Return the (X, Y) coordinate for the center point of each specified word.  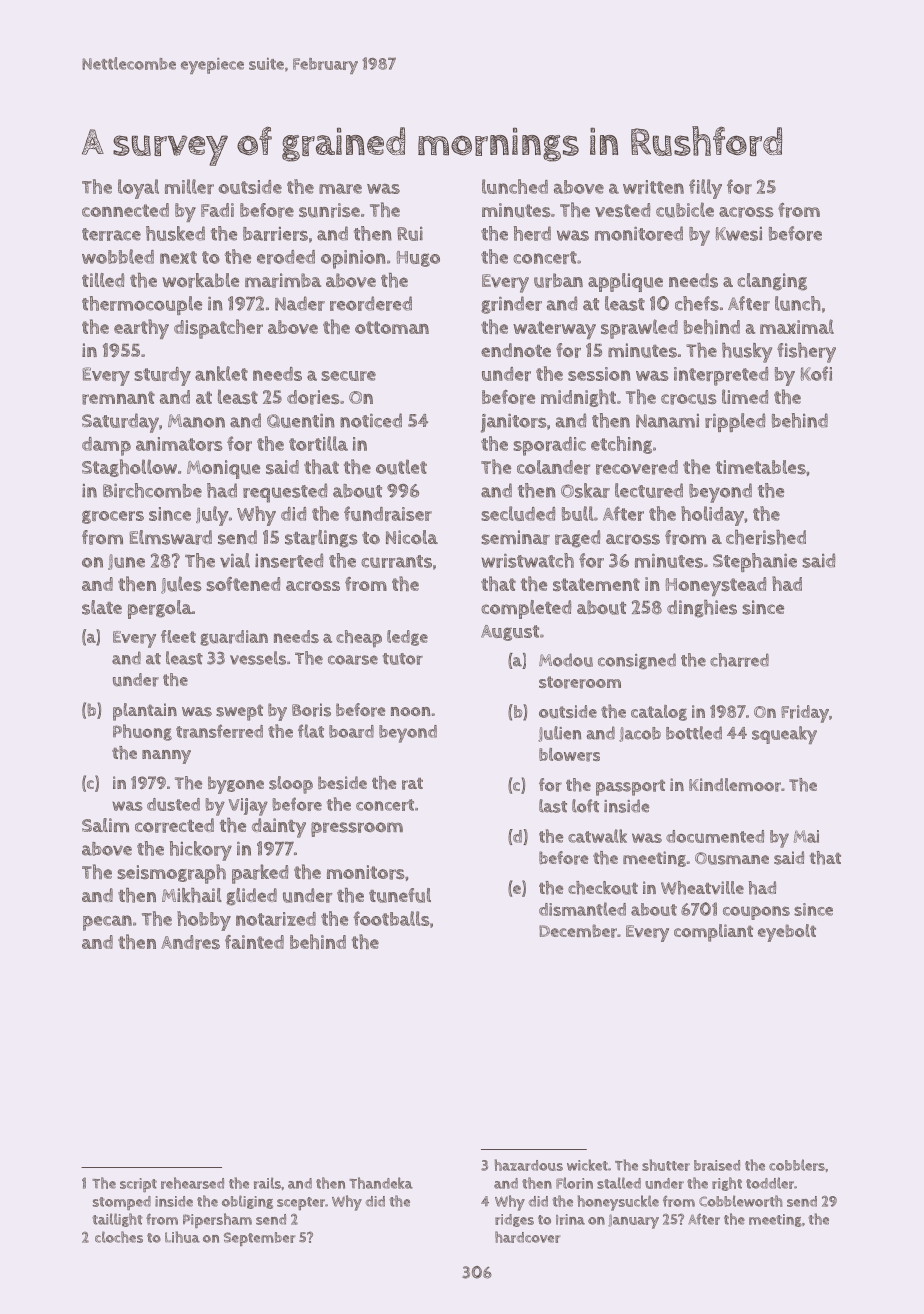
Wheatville (702, 888)
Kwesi (738, 233)
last (553, 806)
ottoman (392, 327)
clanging (772, 282)
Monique (223, 469)
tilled (103, 280)
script (138, 1185)
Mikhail (192, 895)
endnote (516, 350)
